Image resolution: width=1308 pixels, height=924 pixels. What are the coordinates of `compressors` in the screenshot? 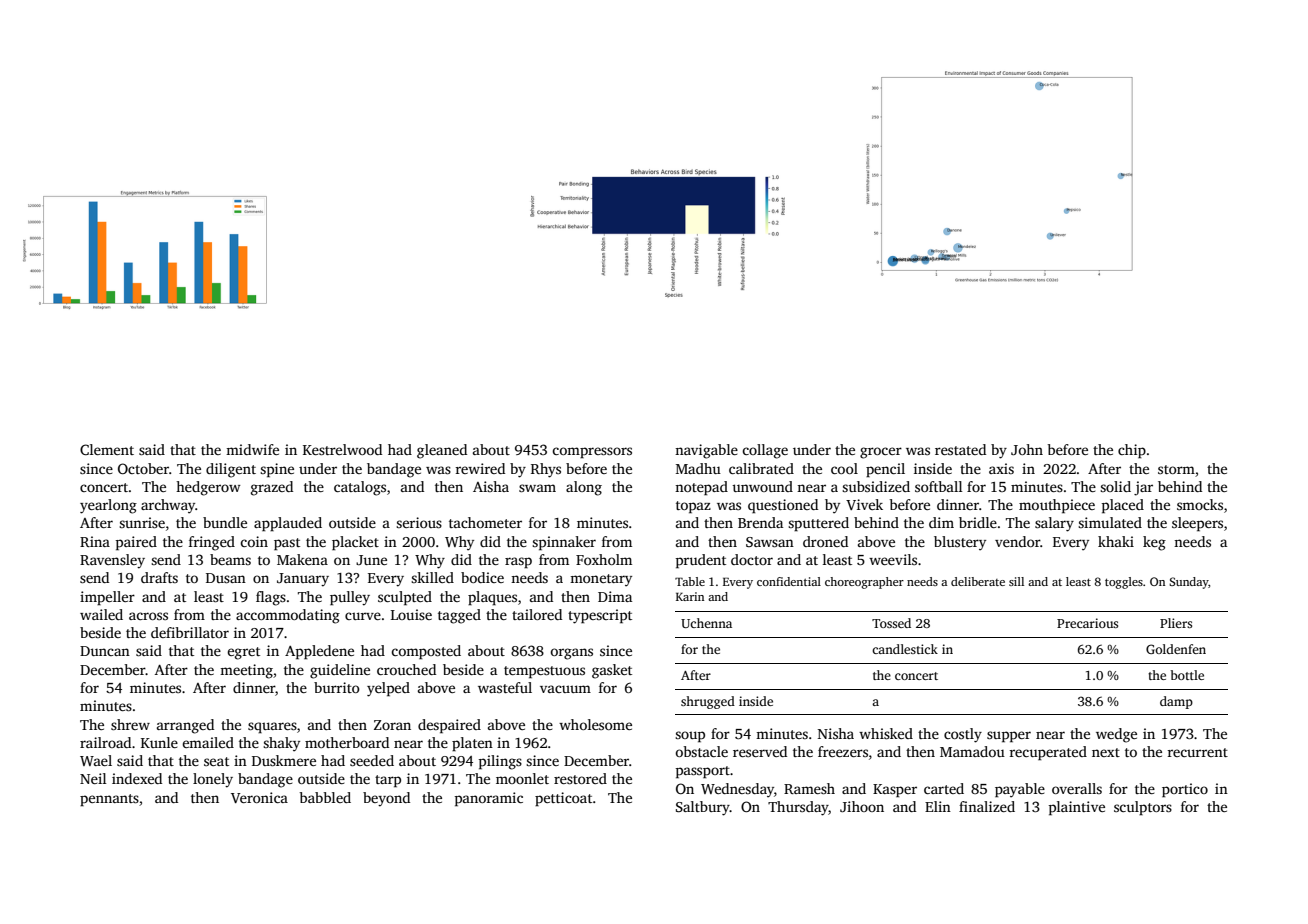 It's located at (592, 453).
